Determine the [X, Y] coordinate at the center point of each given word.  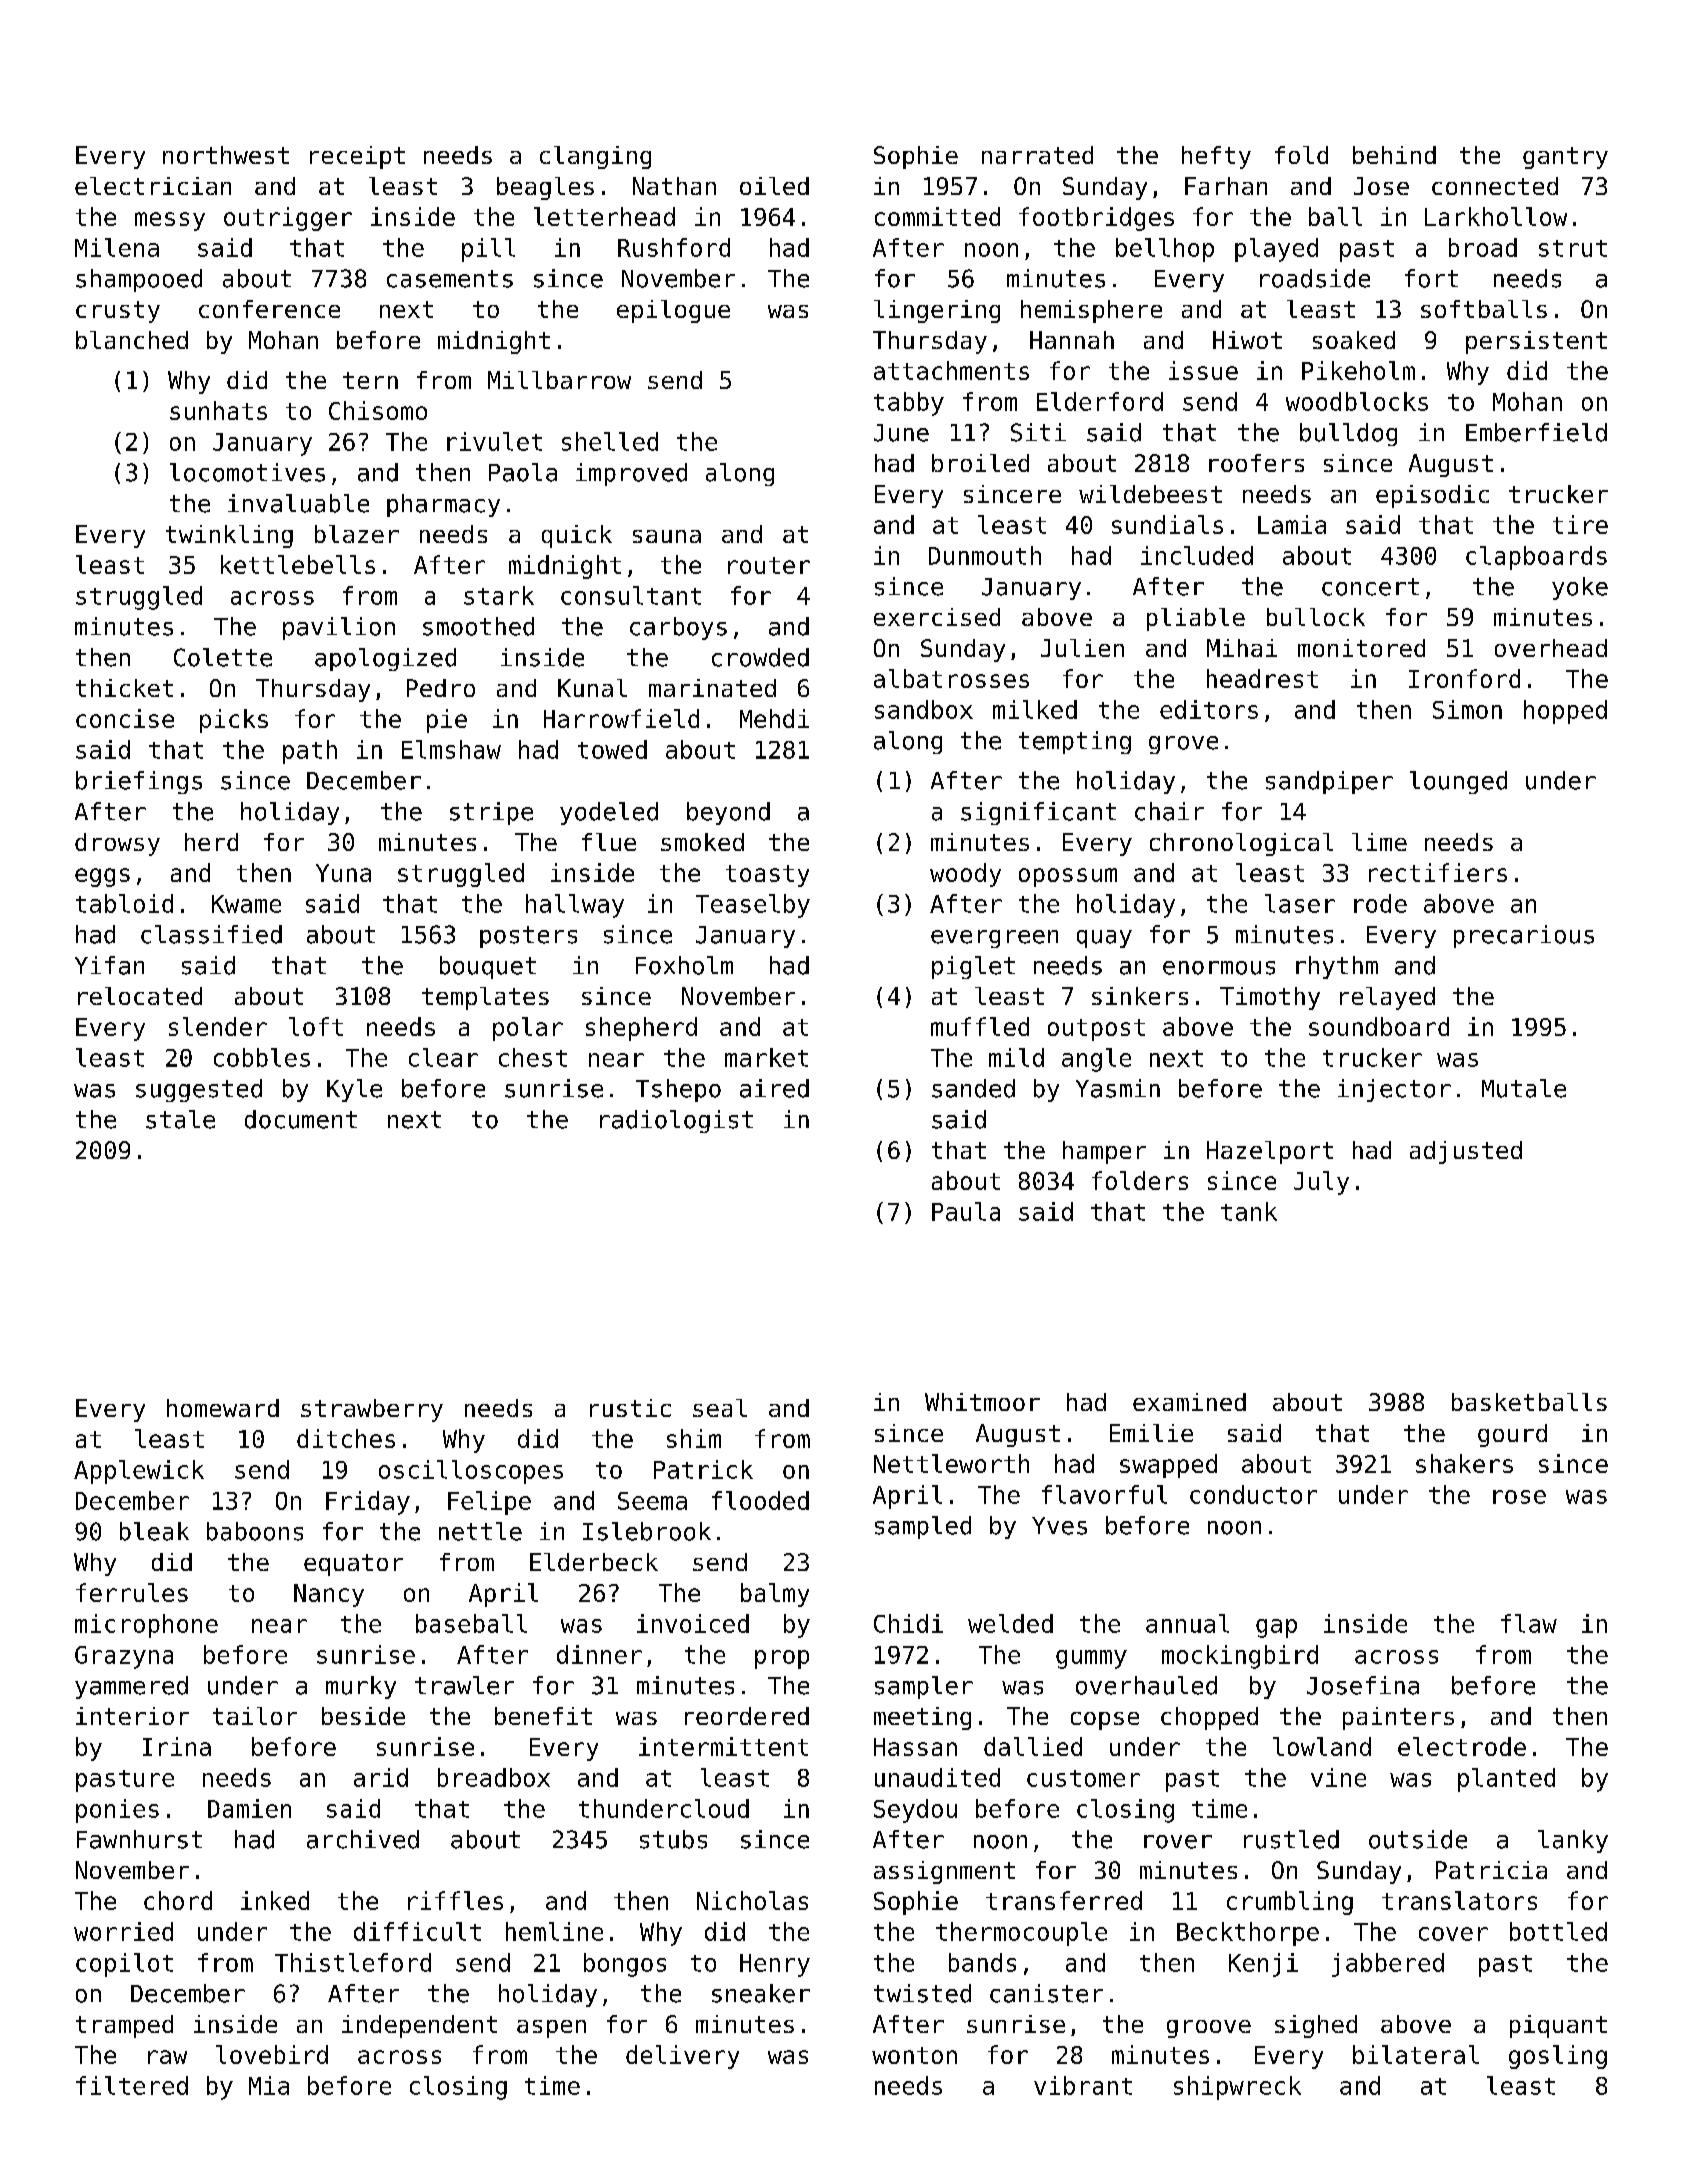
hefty [1216, 157]
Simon [1467, 709]
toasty [767, 876]
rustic [630, 1408]
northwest [226, 155]
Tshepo [678, 1090]
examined [1189, 1402]
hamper [1104, 1152]
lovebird [272, 2054]
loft [316, 1026]
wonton [914, 2055]
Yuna [343, 873]
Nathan [674, 186]
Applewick [139, 1472]
